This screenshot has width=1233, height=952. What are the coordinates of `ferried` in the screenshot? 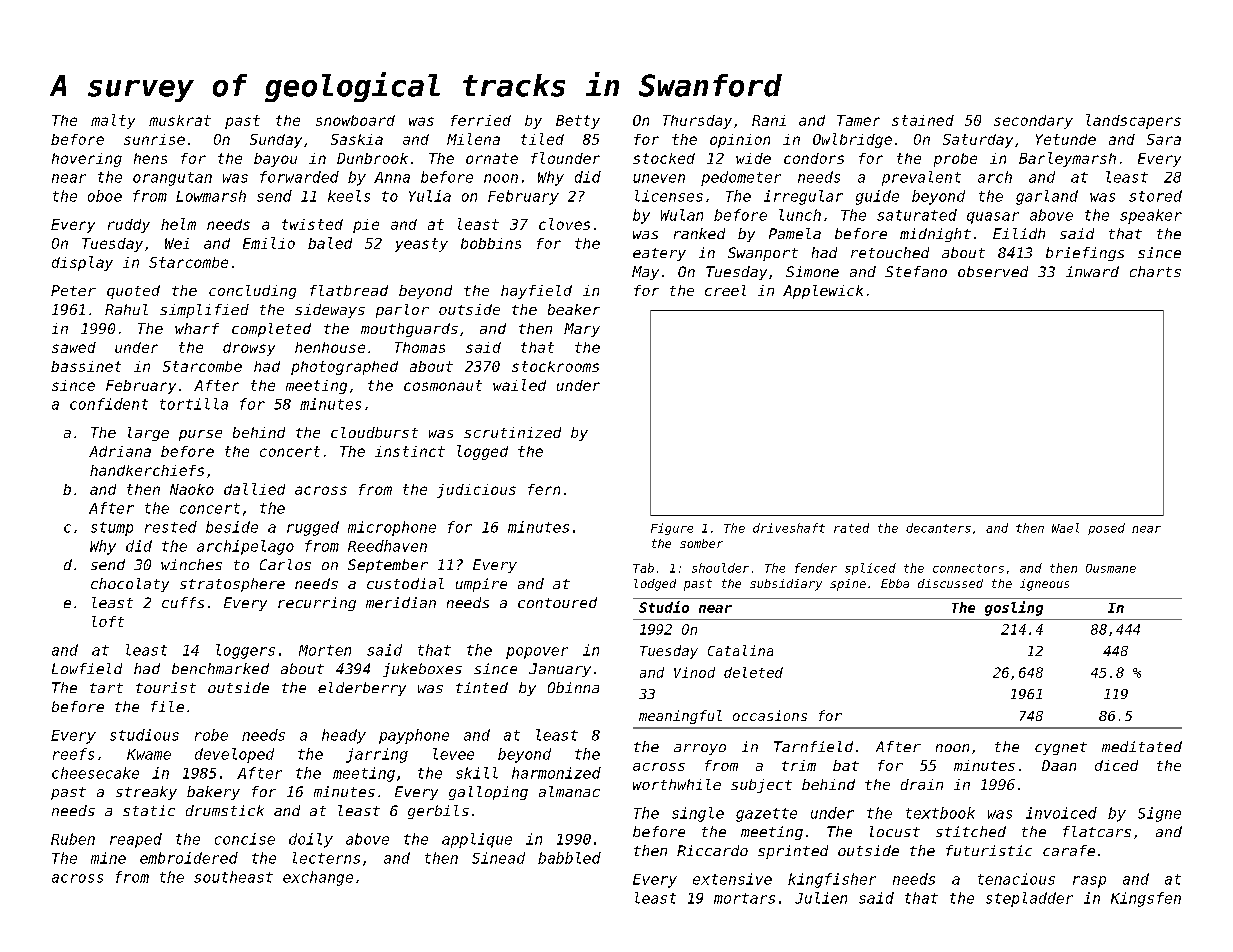 It's located at (481, 120).
